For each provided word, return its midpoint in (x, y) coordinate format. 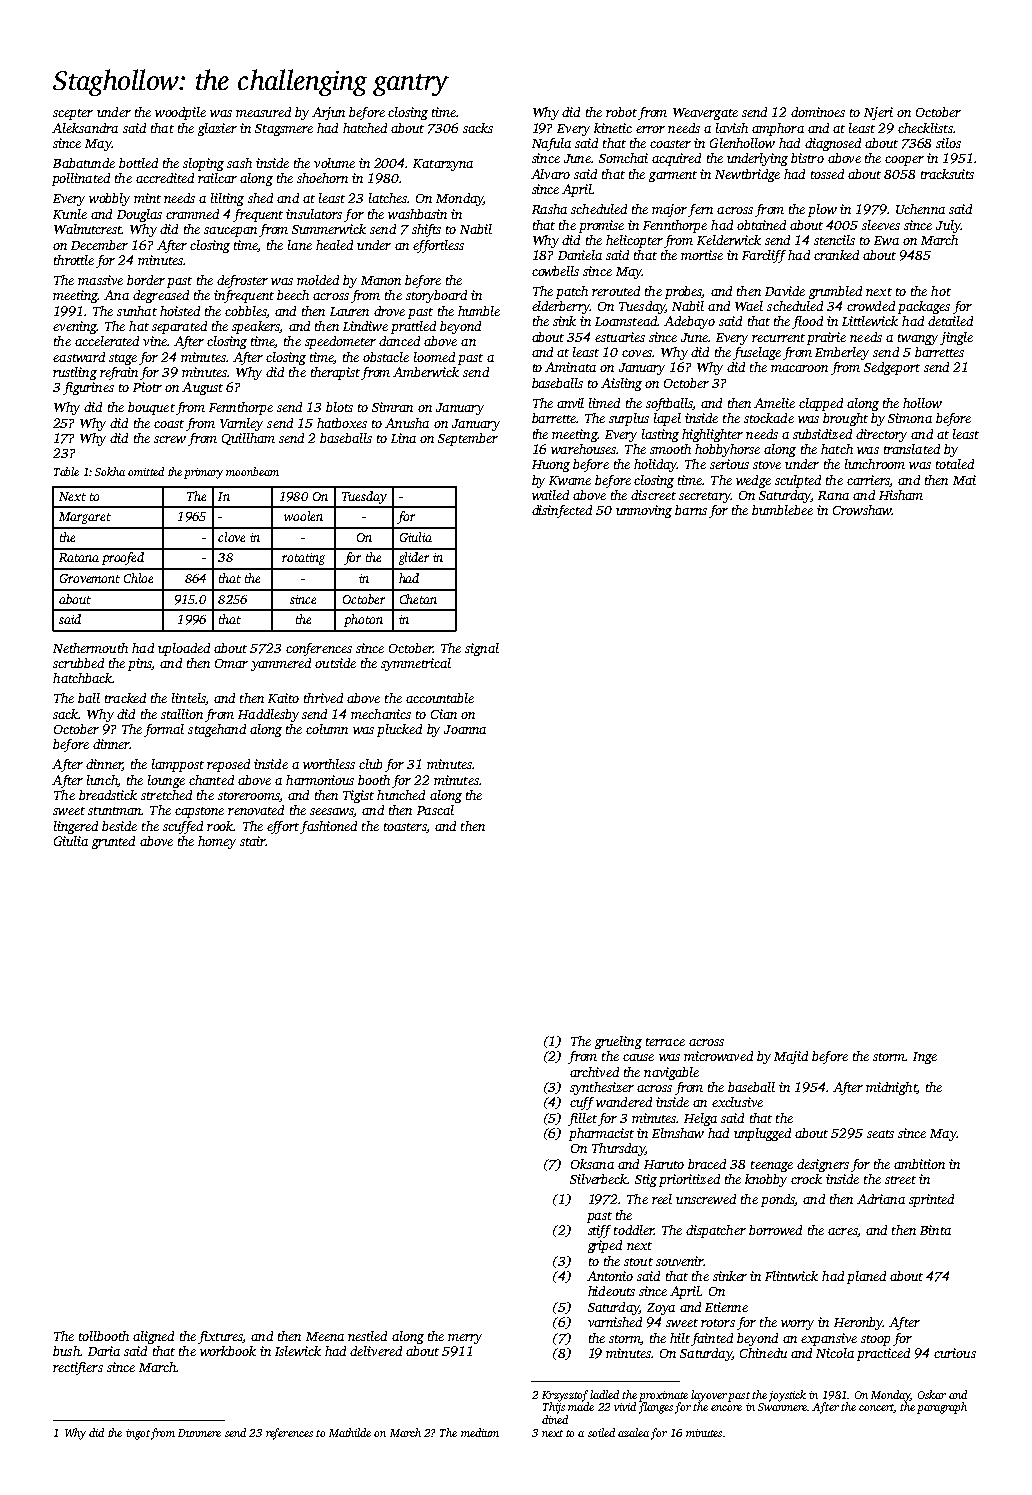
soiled (601, 1432)
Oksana (592, 1164)
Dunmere (199, 1433)
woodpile (180, 113)
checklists (925, 128)
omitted (146, 471)
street (900, 1180)
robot (621, 112)
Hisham (901, 495)
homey (217, 842)
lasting (660, 435)
